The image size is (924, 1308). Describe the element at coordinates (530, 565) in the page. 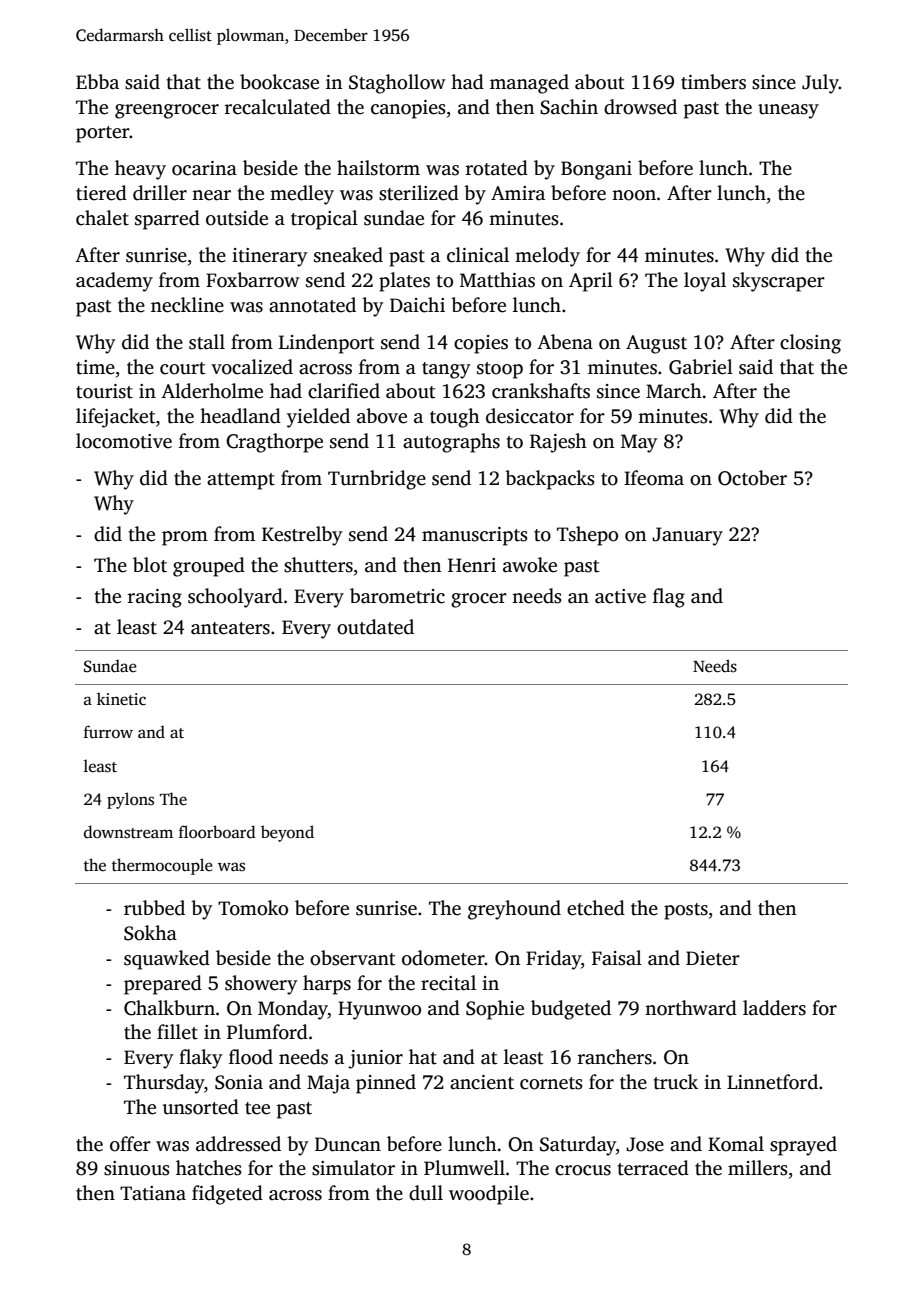

I see `awoke` at that location.
